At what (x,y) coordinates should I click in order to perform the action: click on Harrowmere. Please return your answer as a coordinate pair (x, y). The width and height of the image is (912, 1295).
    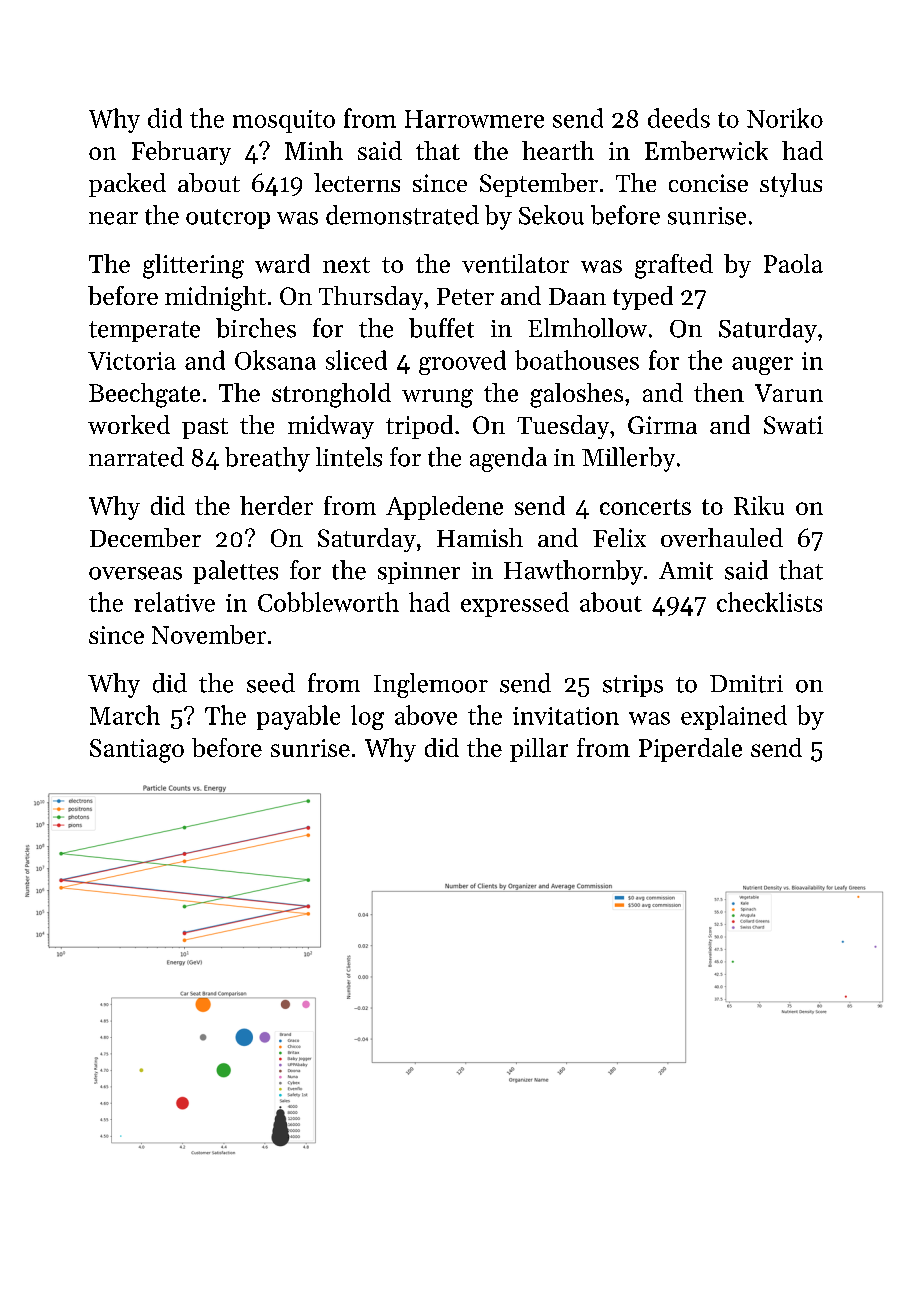
    Looking at the image, I should click on (474, 119).
